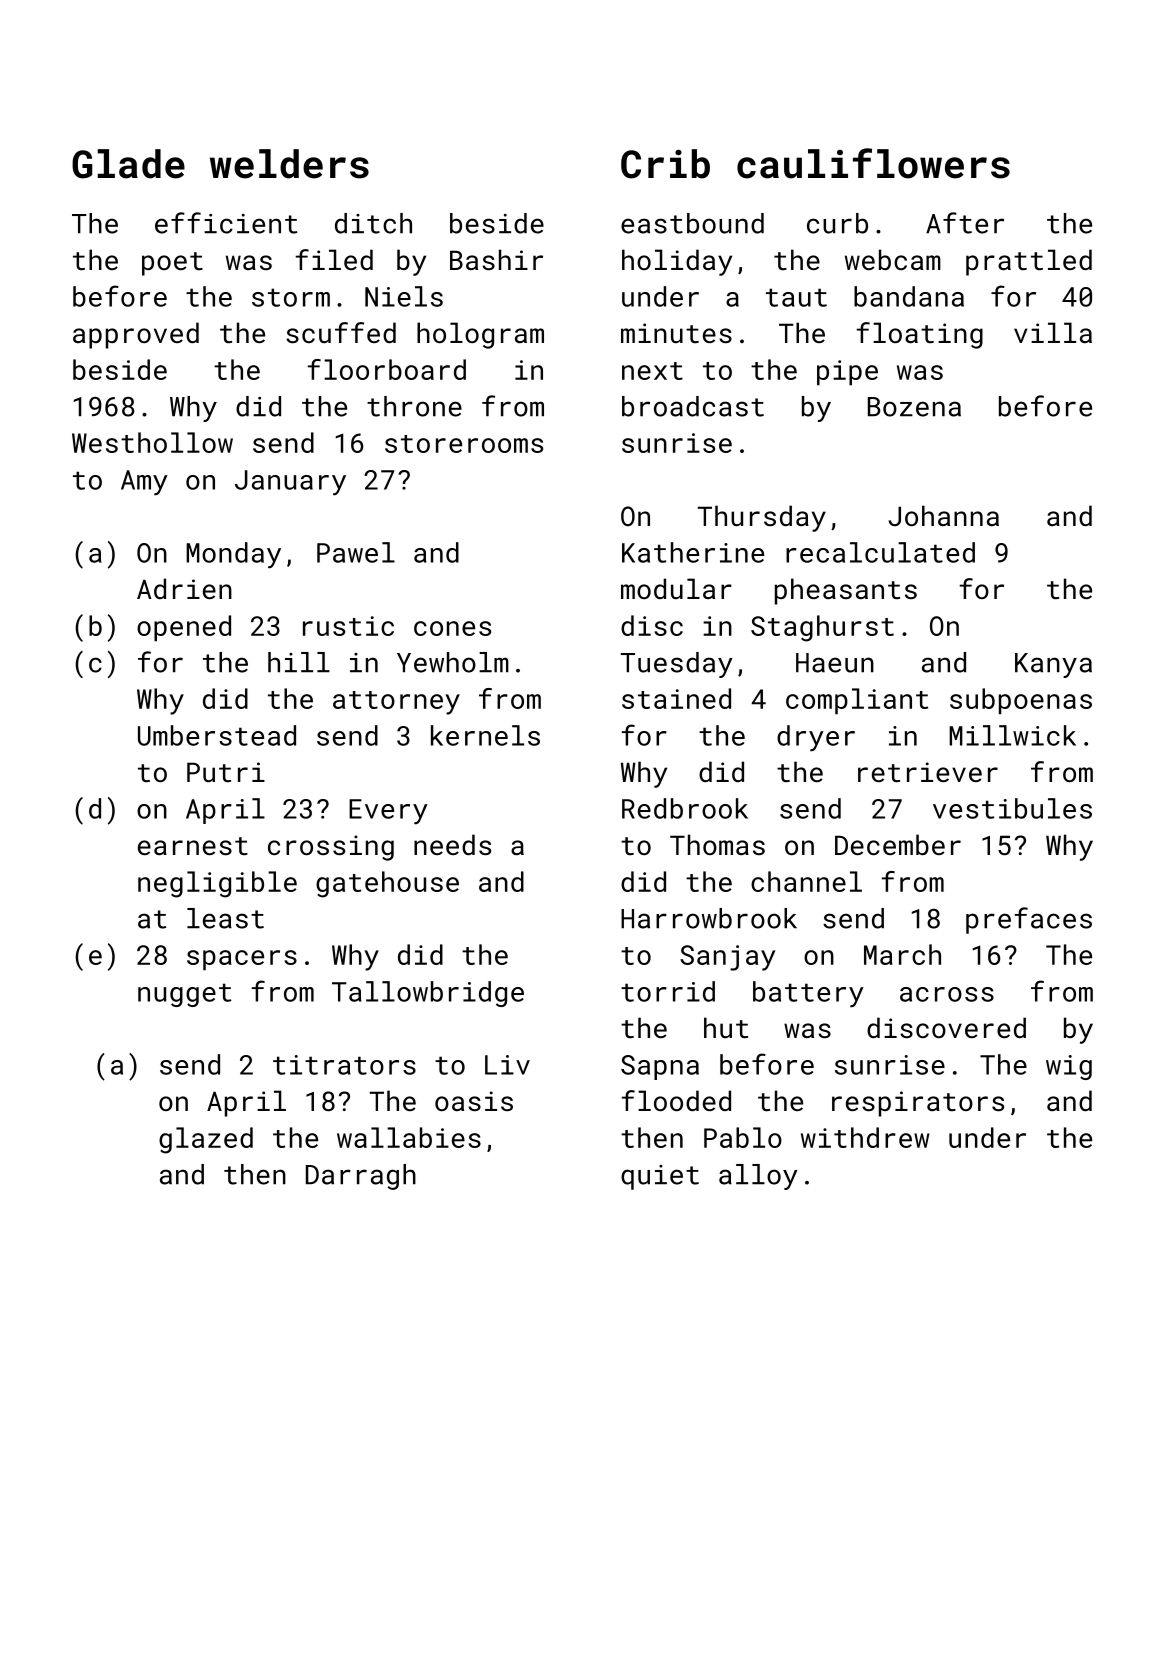 This document has width=1165, height=1654. I want to click on welders, so click(289, 164).
